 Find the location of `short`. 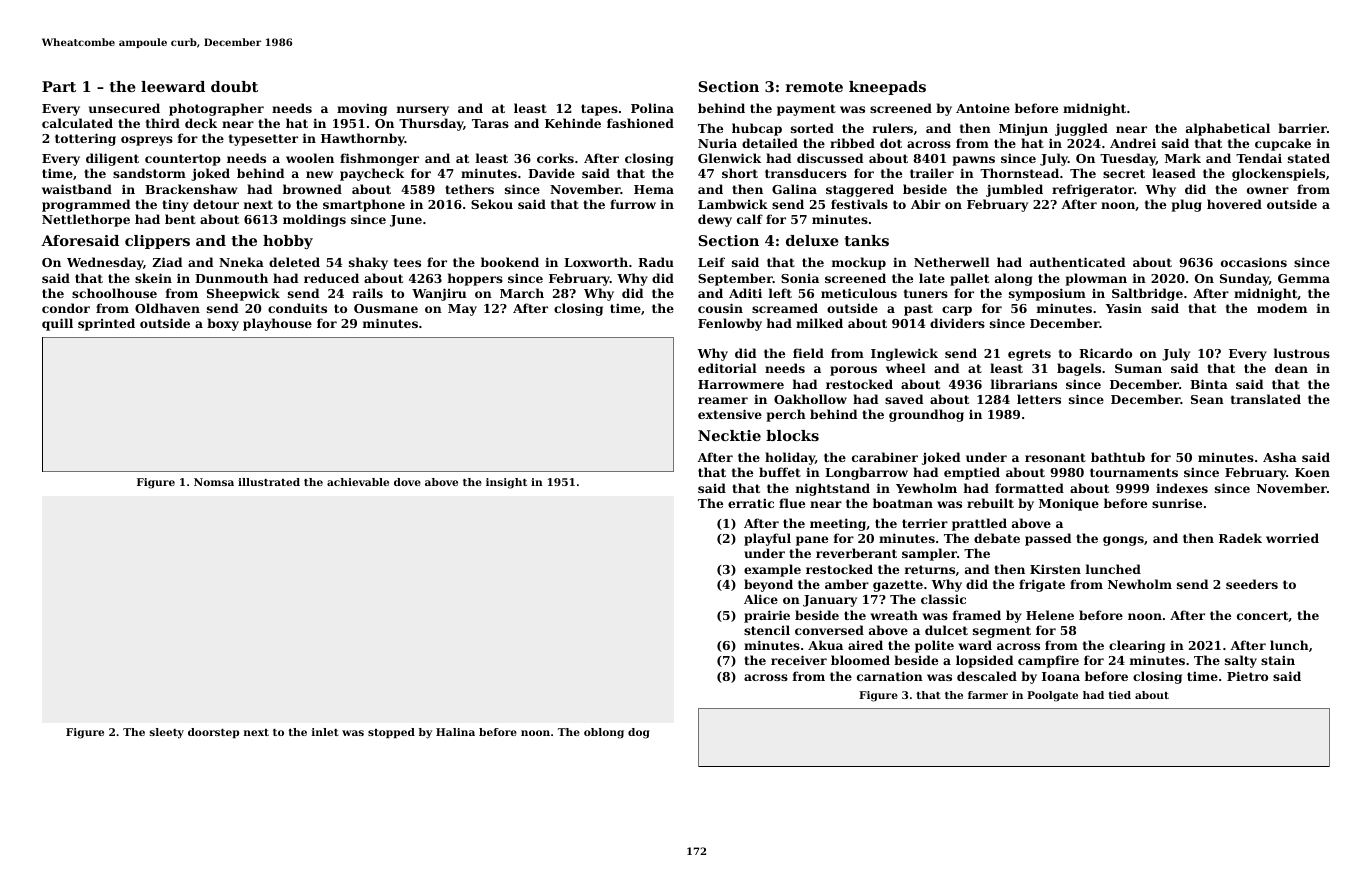

short is located at coordinates (740, 173).
